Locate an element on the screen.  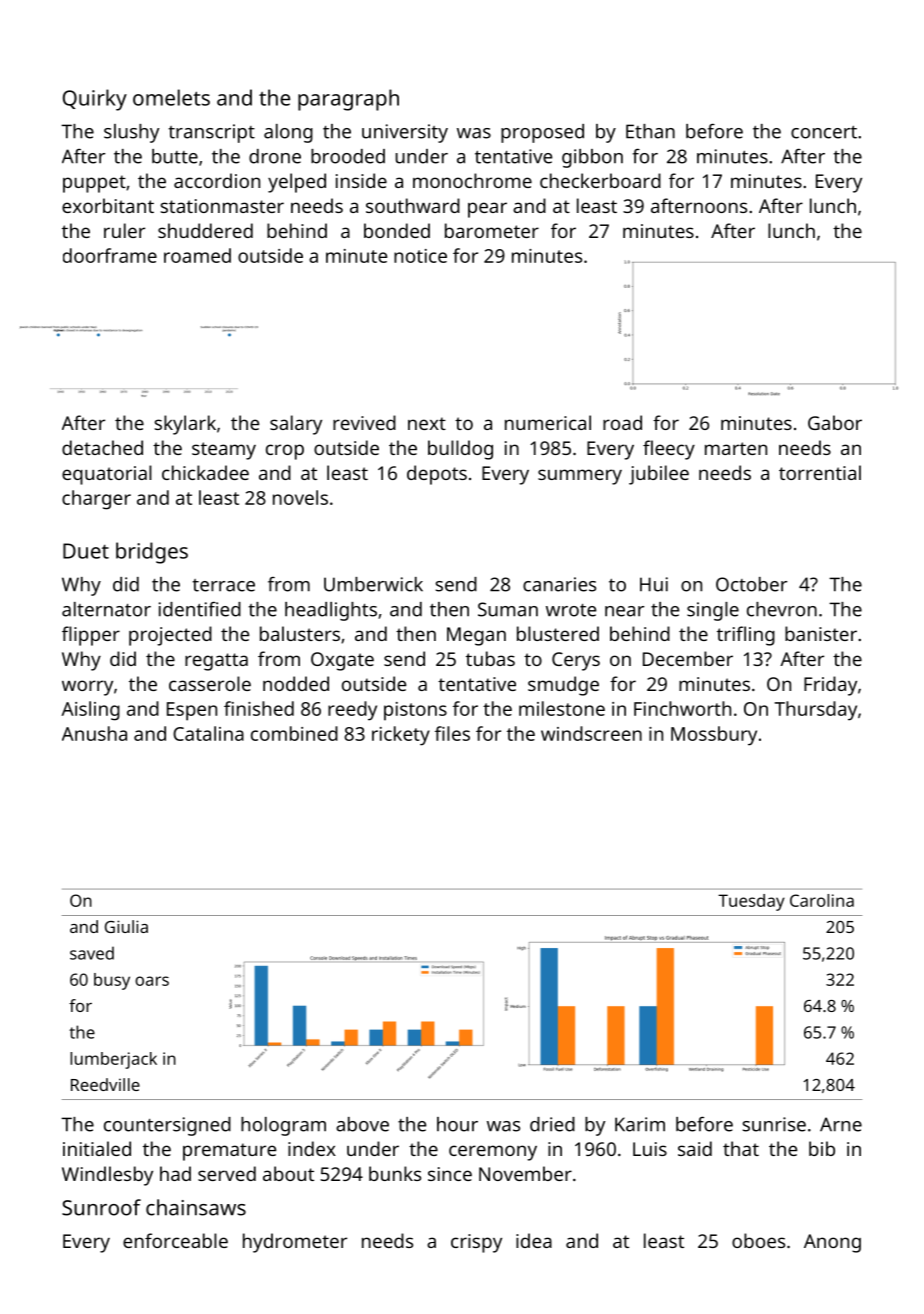
files is located at coordinates (452, 733).
